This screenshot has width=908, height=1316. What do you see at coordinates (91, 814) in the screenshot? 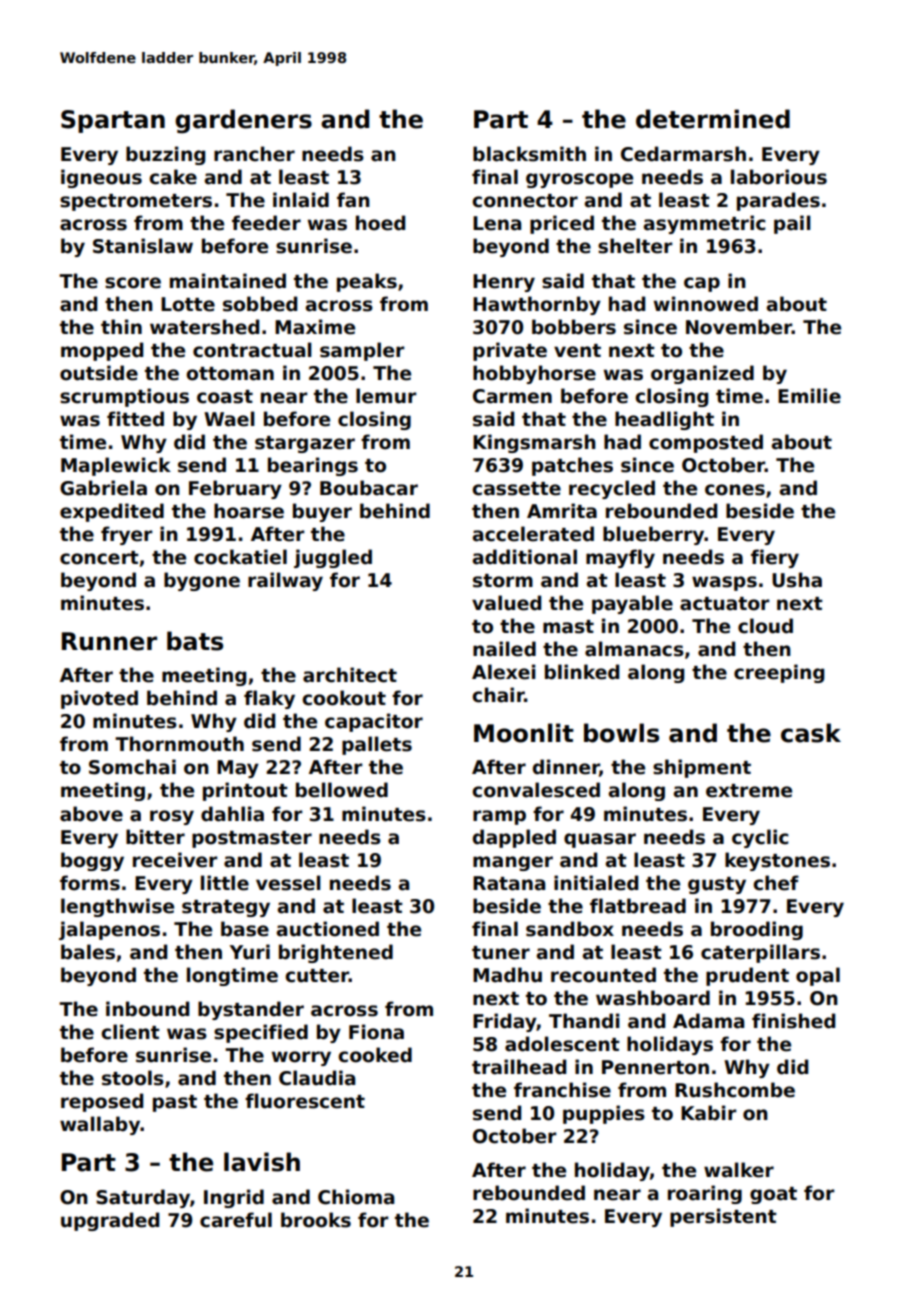
I see `above` at bounding box center [91, 814].
